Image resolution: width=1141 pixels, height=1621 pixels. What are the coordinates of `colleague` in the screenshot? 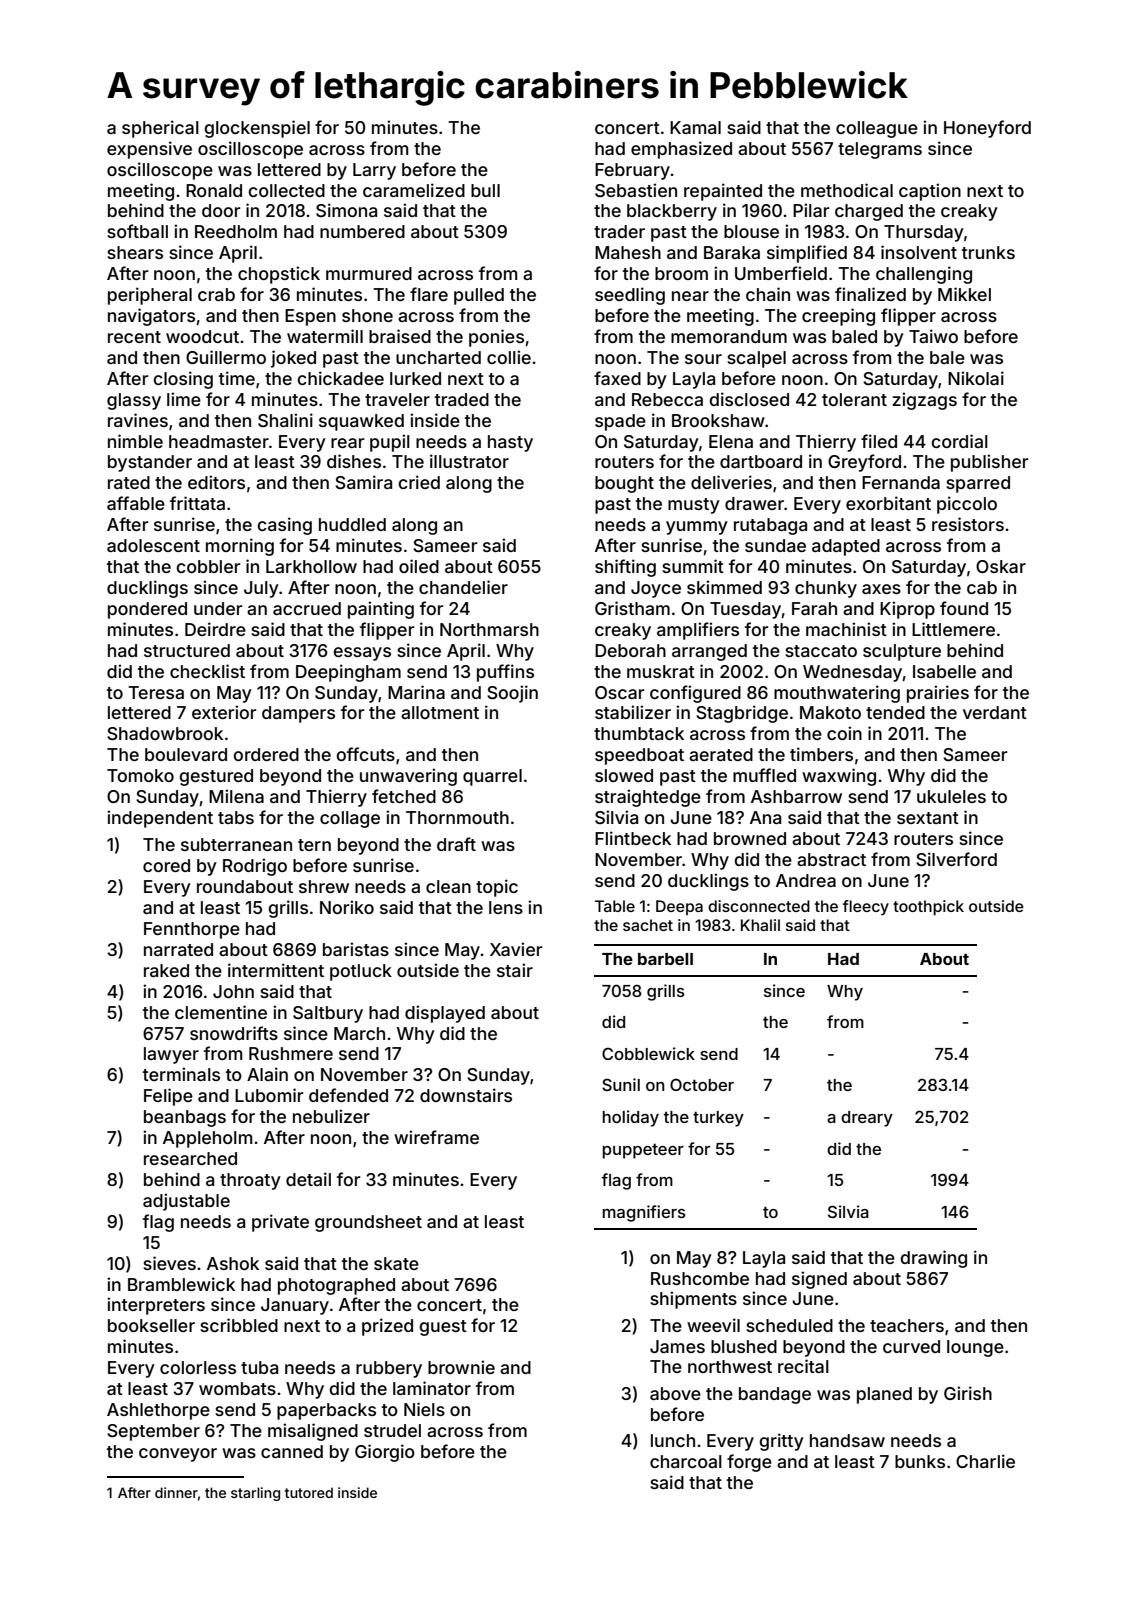 It's located at (877, 129).
